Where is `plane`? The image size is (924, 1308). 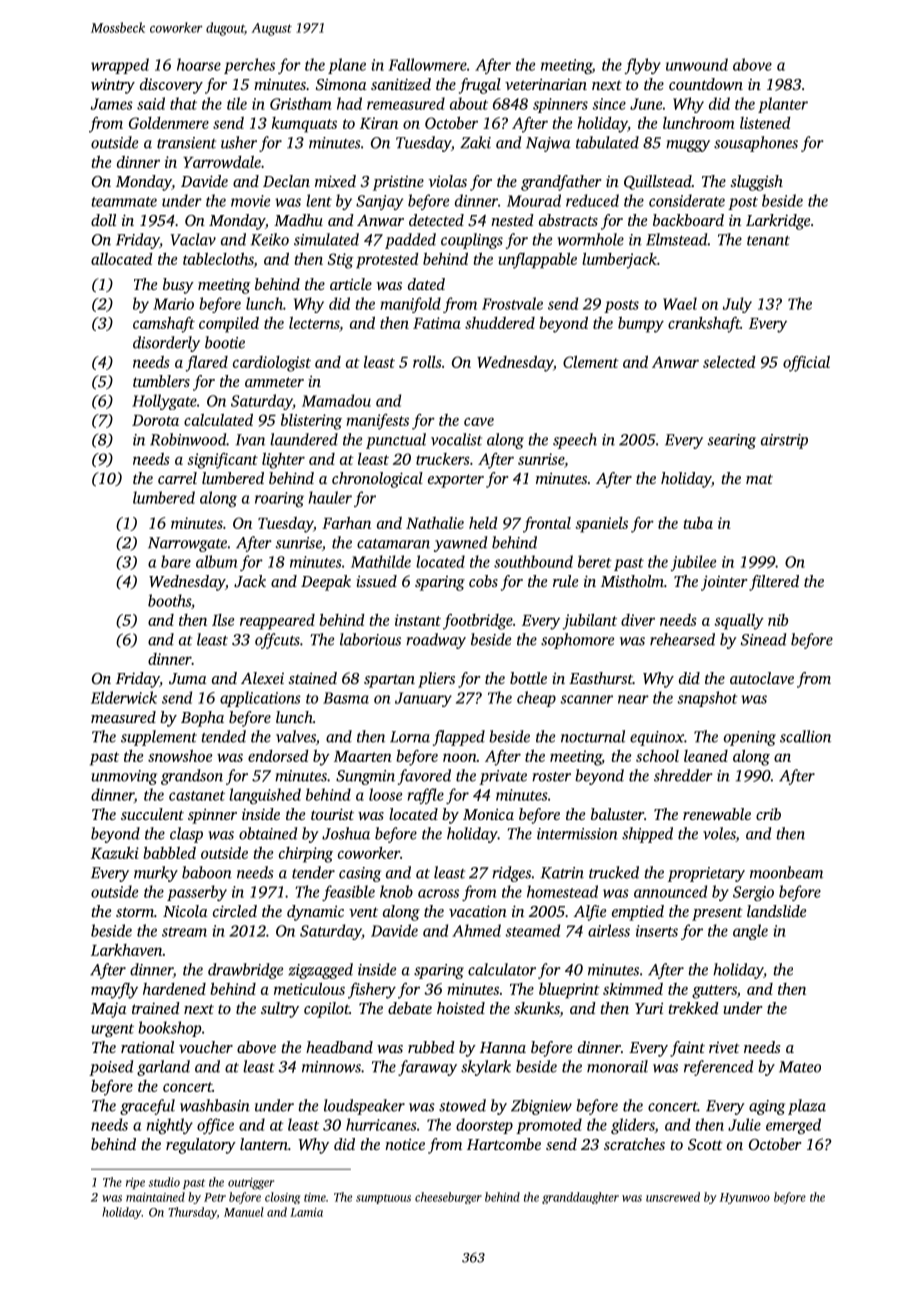 plane is located at coordinates (347, 66).
